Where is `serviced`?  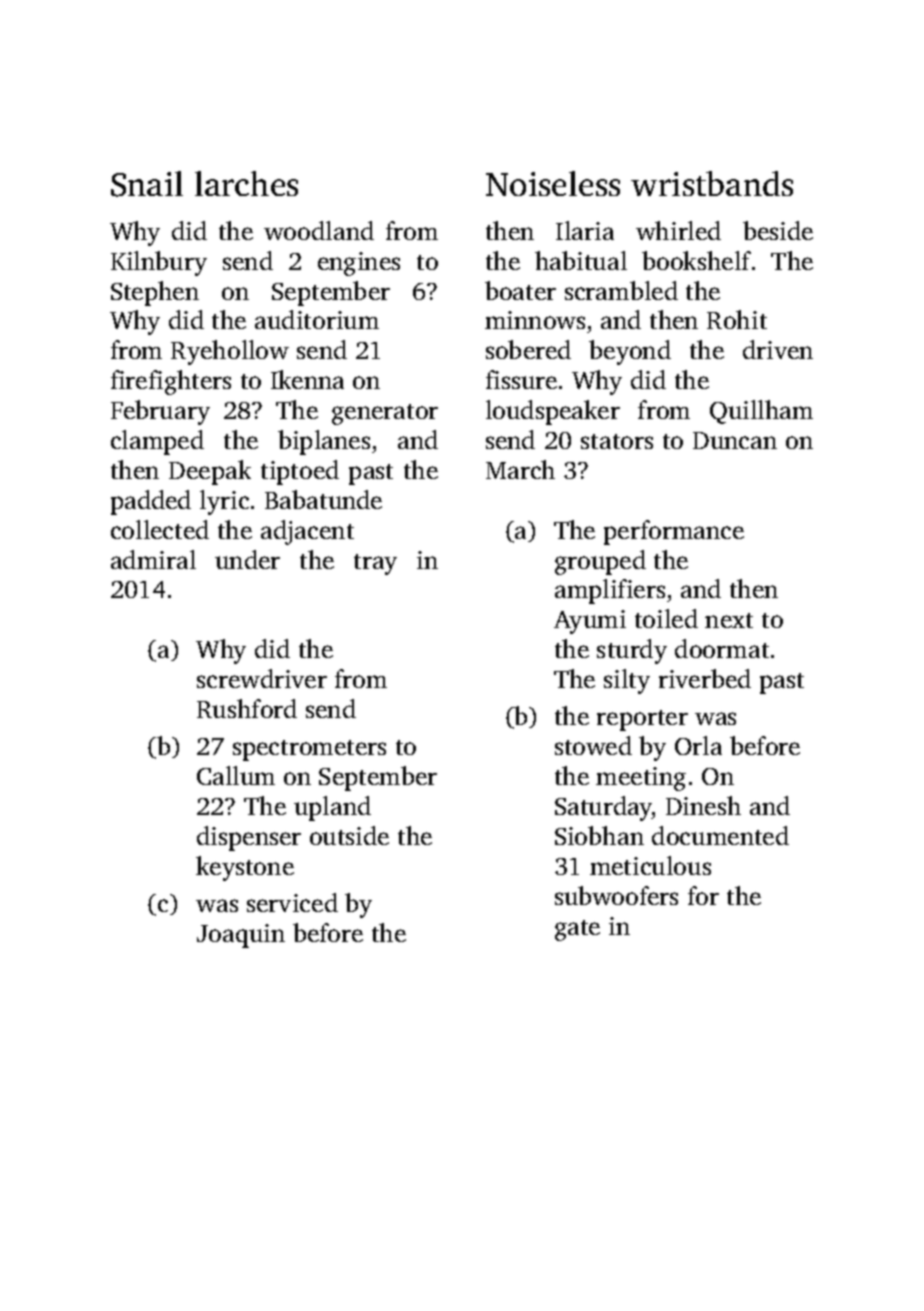
serviced is located at coordinates (292, 902).
